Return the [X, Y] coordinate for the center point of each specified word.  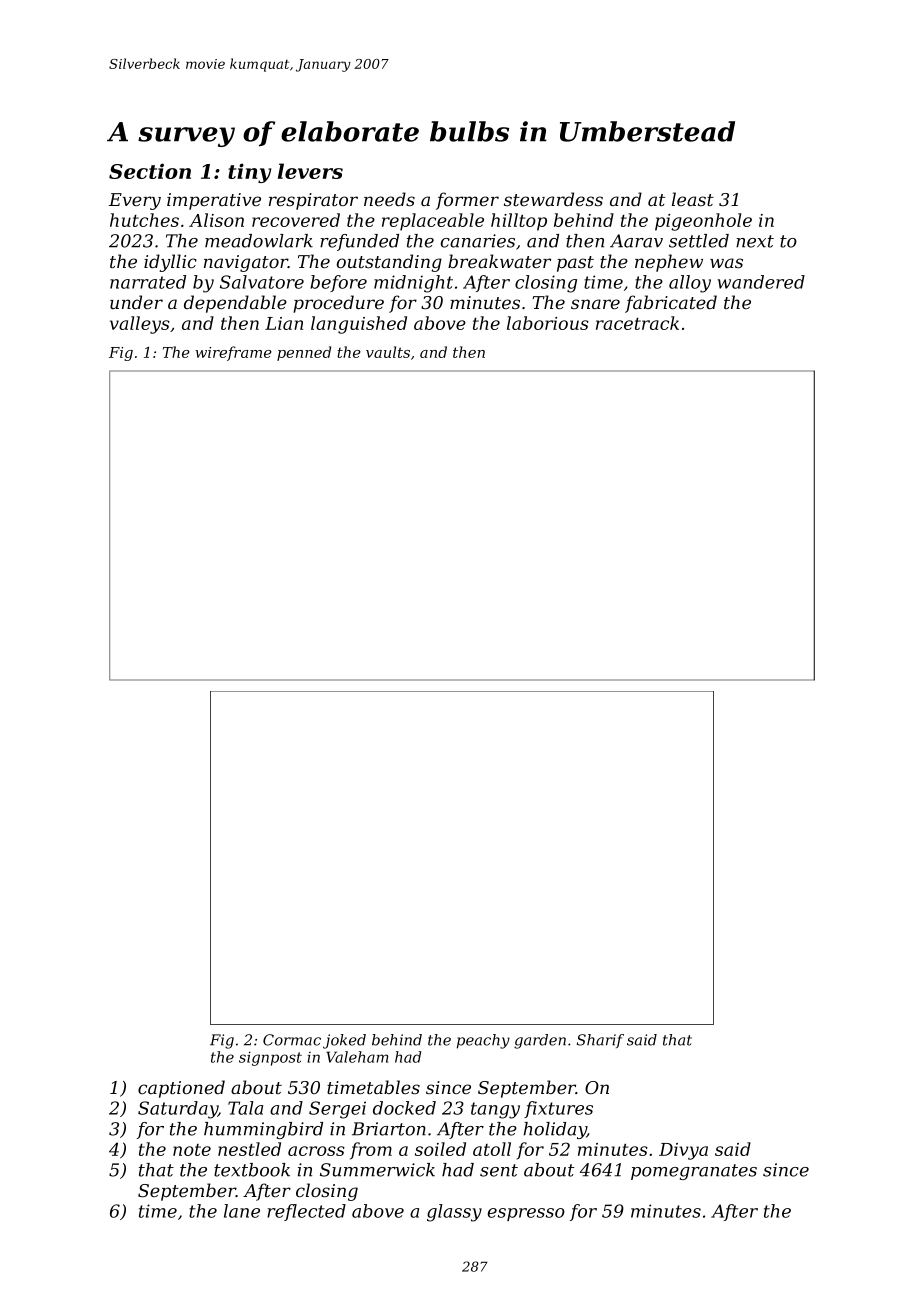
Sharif [600, 1041]
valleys [140, 325]
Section [150, 171]
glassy [454, 1213]
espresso [526, 1214]
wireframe [233, 353]
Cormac [292, 1040]
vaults [388, 352]
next [755, 241]
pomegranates [694, 1172]
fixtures [558, 1109]
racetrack [637, 323]
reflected [306, 1212]
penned [304, 353]
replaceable [433, 222]
